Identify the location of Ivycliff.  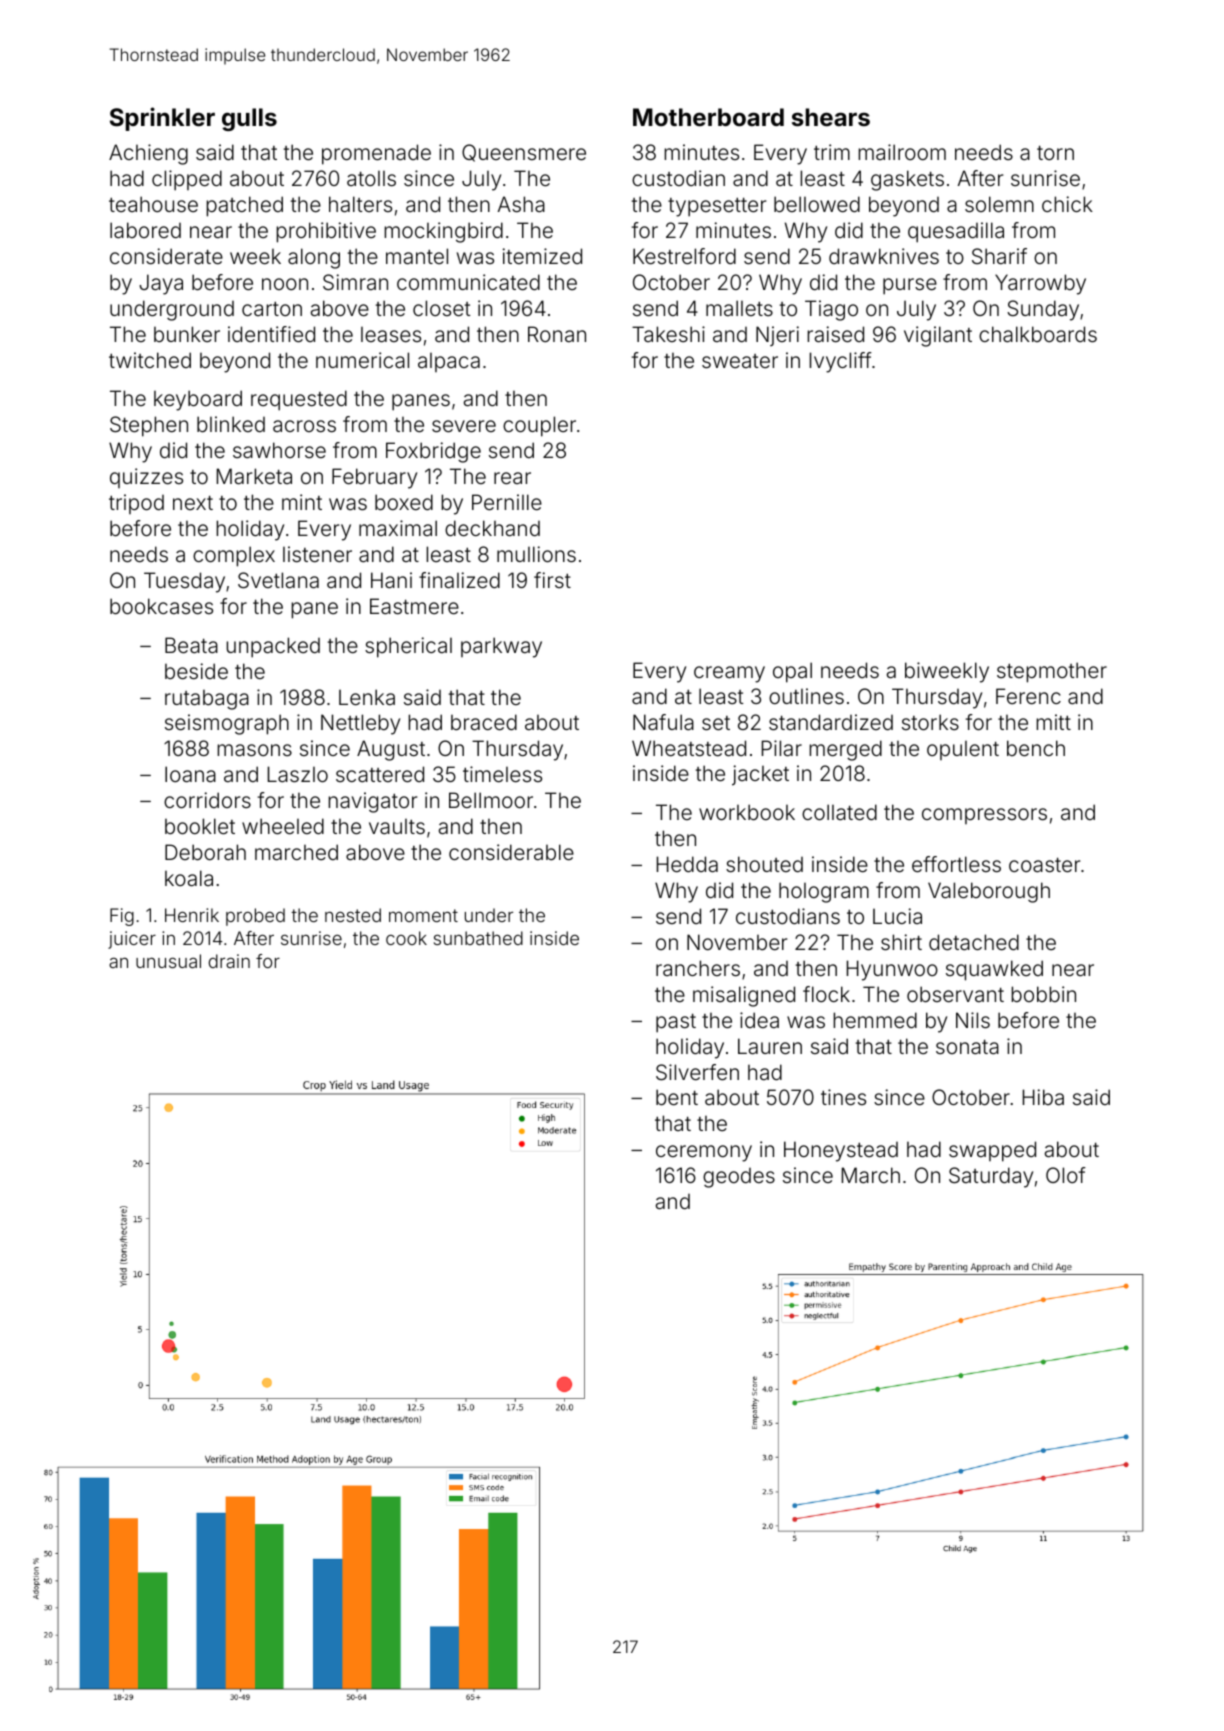
(841, 362).
